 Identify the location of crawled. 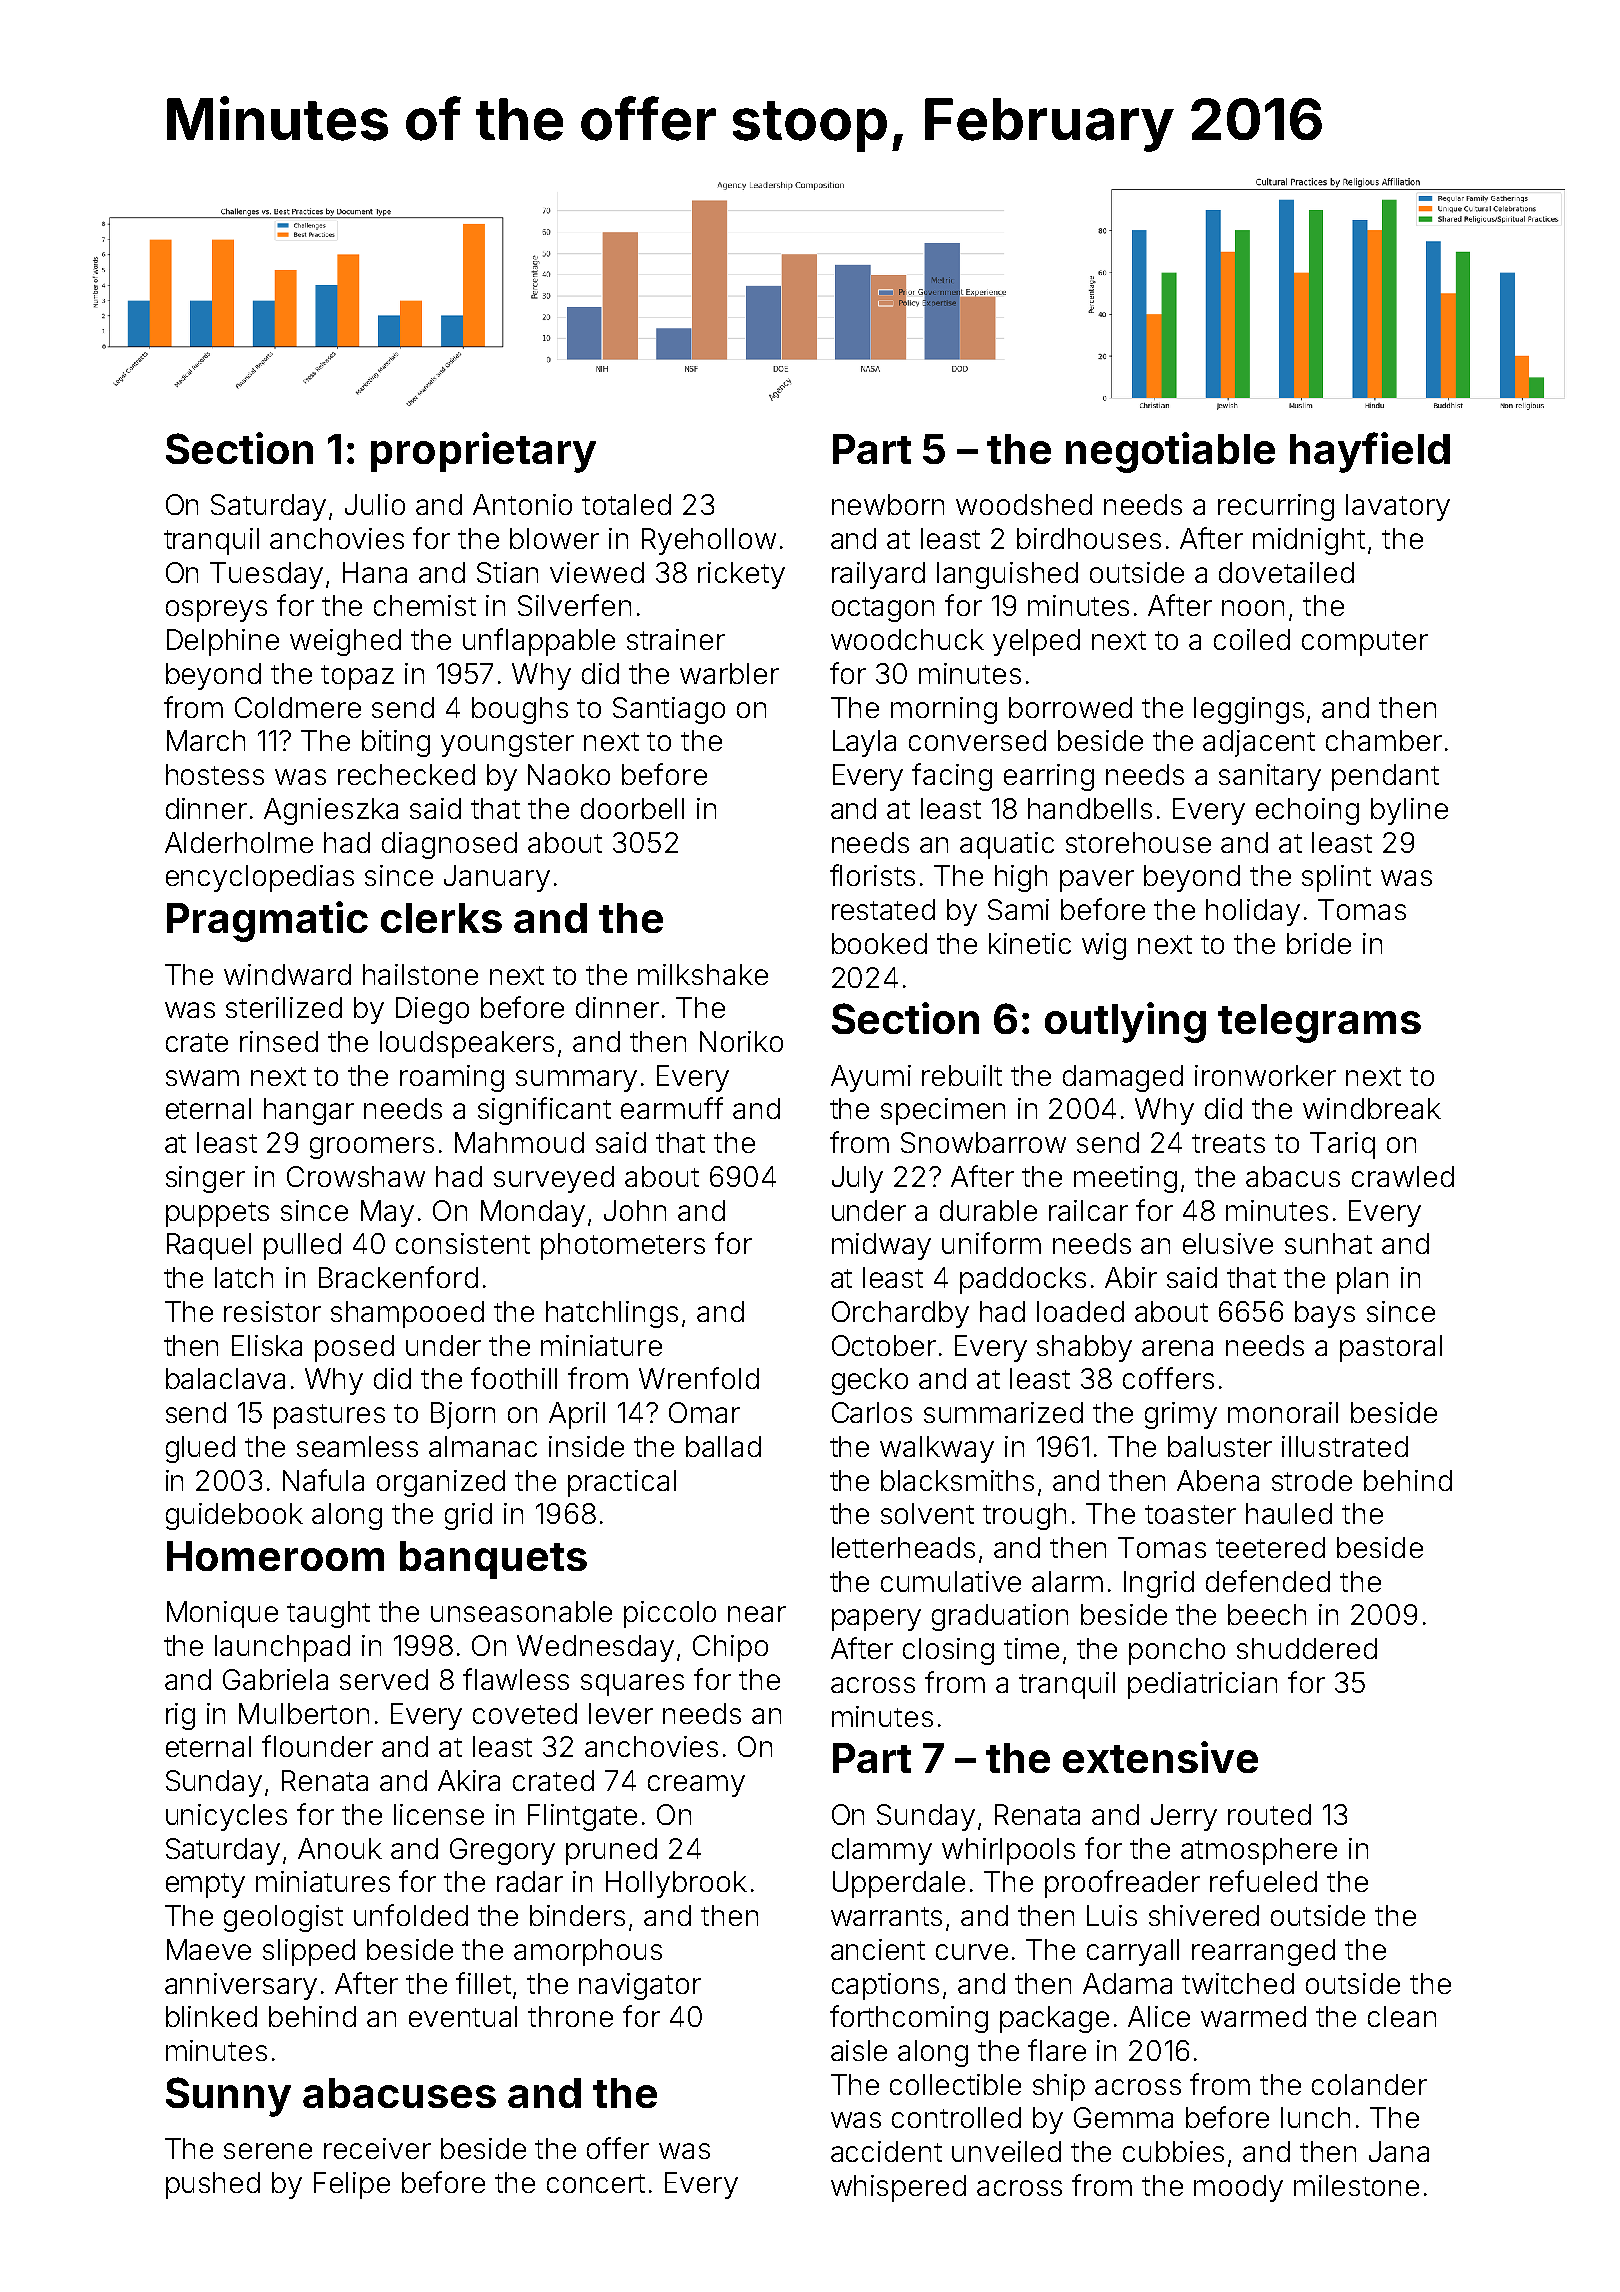
(1403, 1176).
